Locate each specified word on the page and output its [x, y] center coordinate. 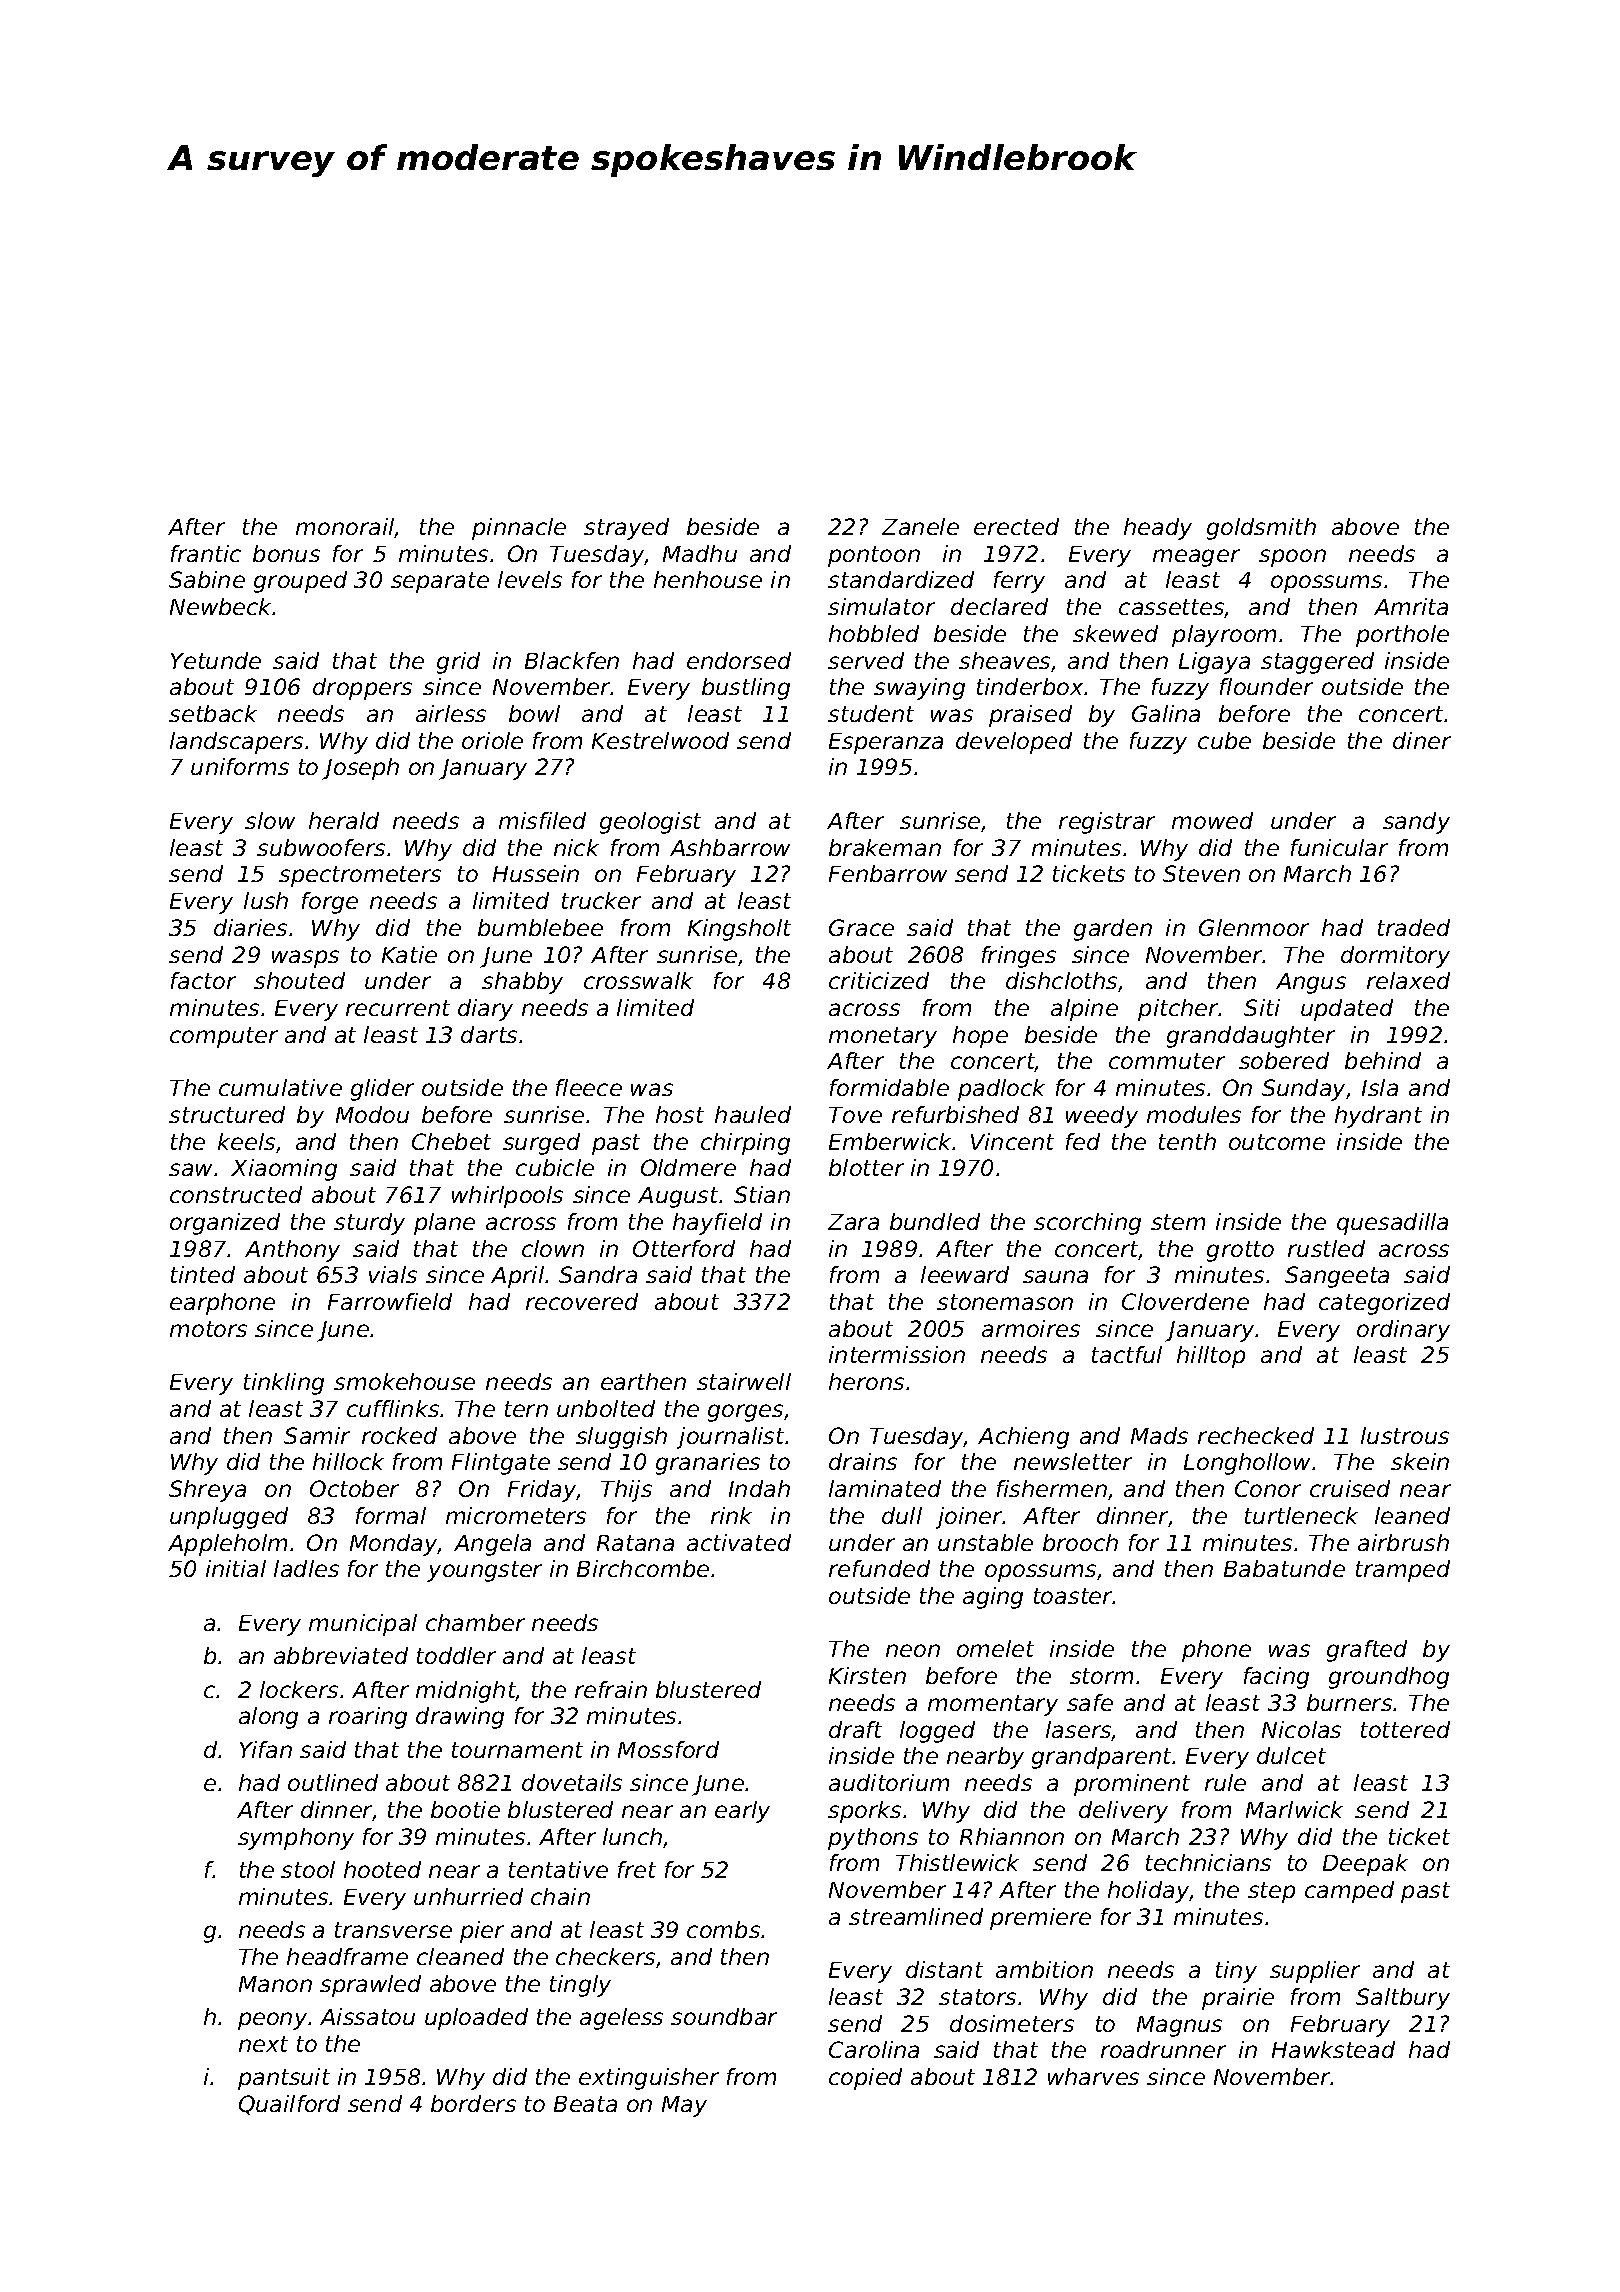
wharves [1093, 2076]
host [680, 1114]
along [268, 1718]
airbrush [1403, 1542]
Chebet [451, 1141]
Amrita [1411, 606]
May [684, 2106]
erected [1016, 526]
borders [473, 2103]
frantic [206, 553]
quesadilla [1392, 1224]
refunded [879, 1568]
